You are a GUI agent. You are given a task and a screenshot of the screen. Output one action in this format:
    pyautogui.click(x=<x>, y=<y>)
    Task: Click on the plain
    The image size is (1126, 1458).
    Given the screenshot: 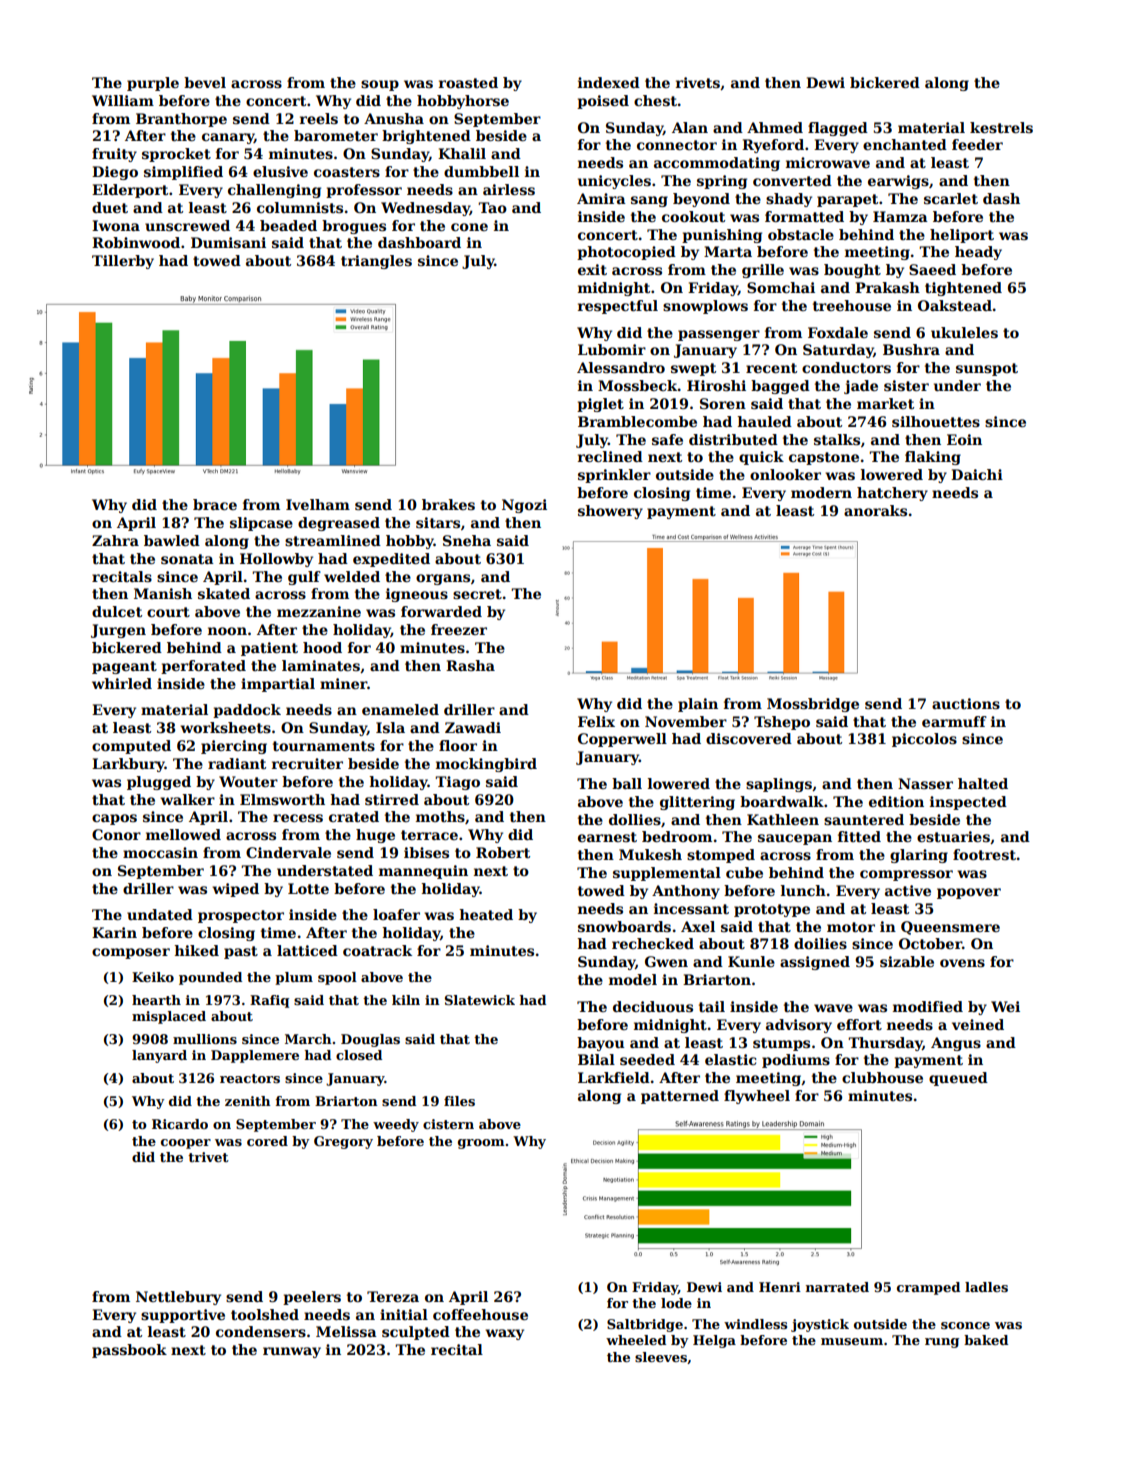 What is the action you would take?
    pyautogui.click(x=698, y=705)
